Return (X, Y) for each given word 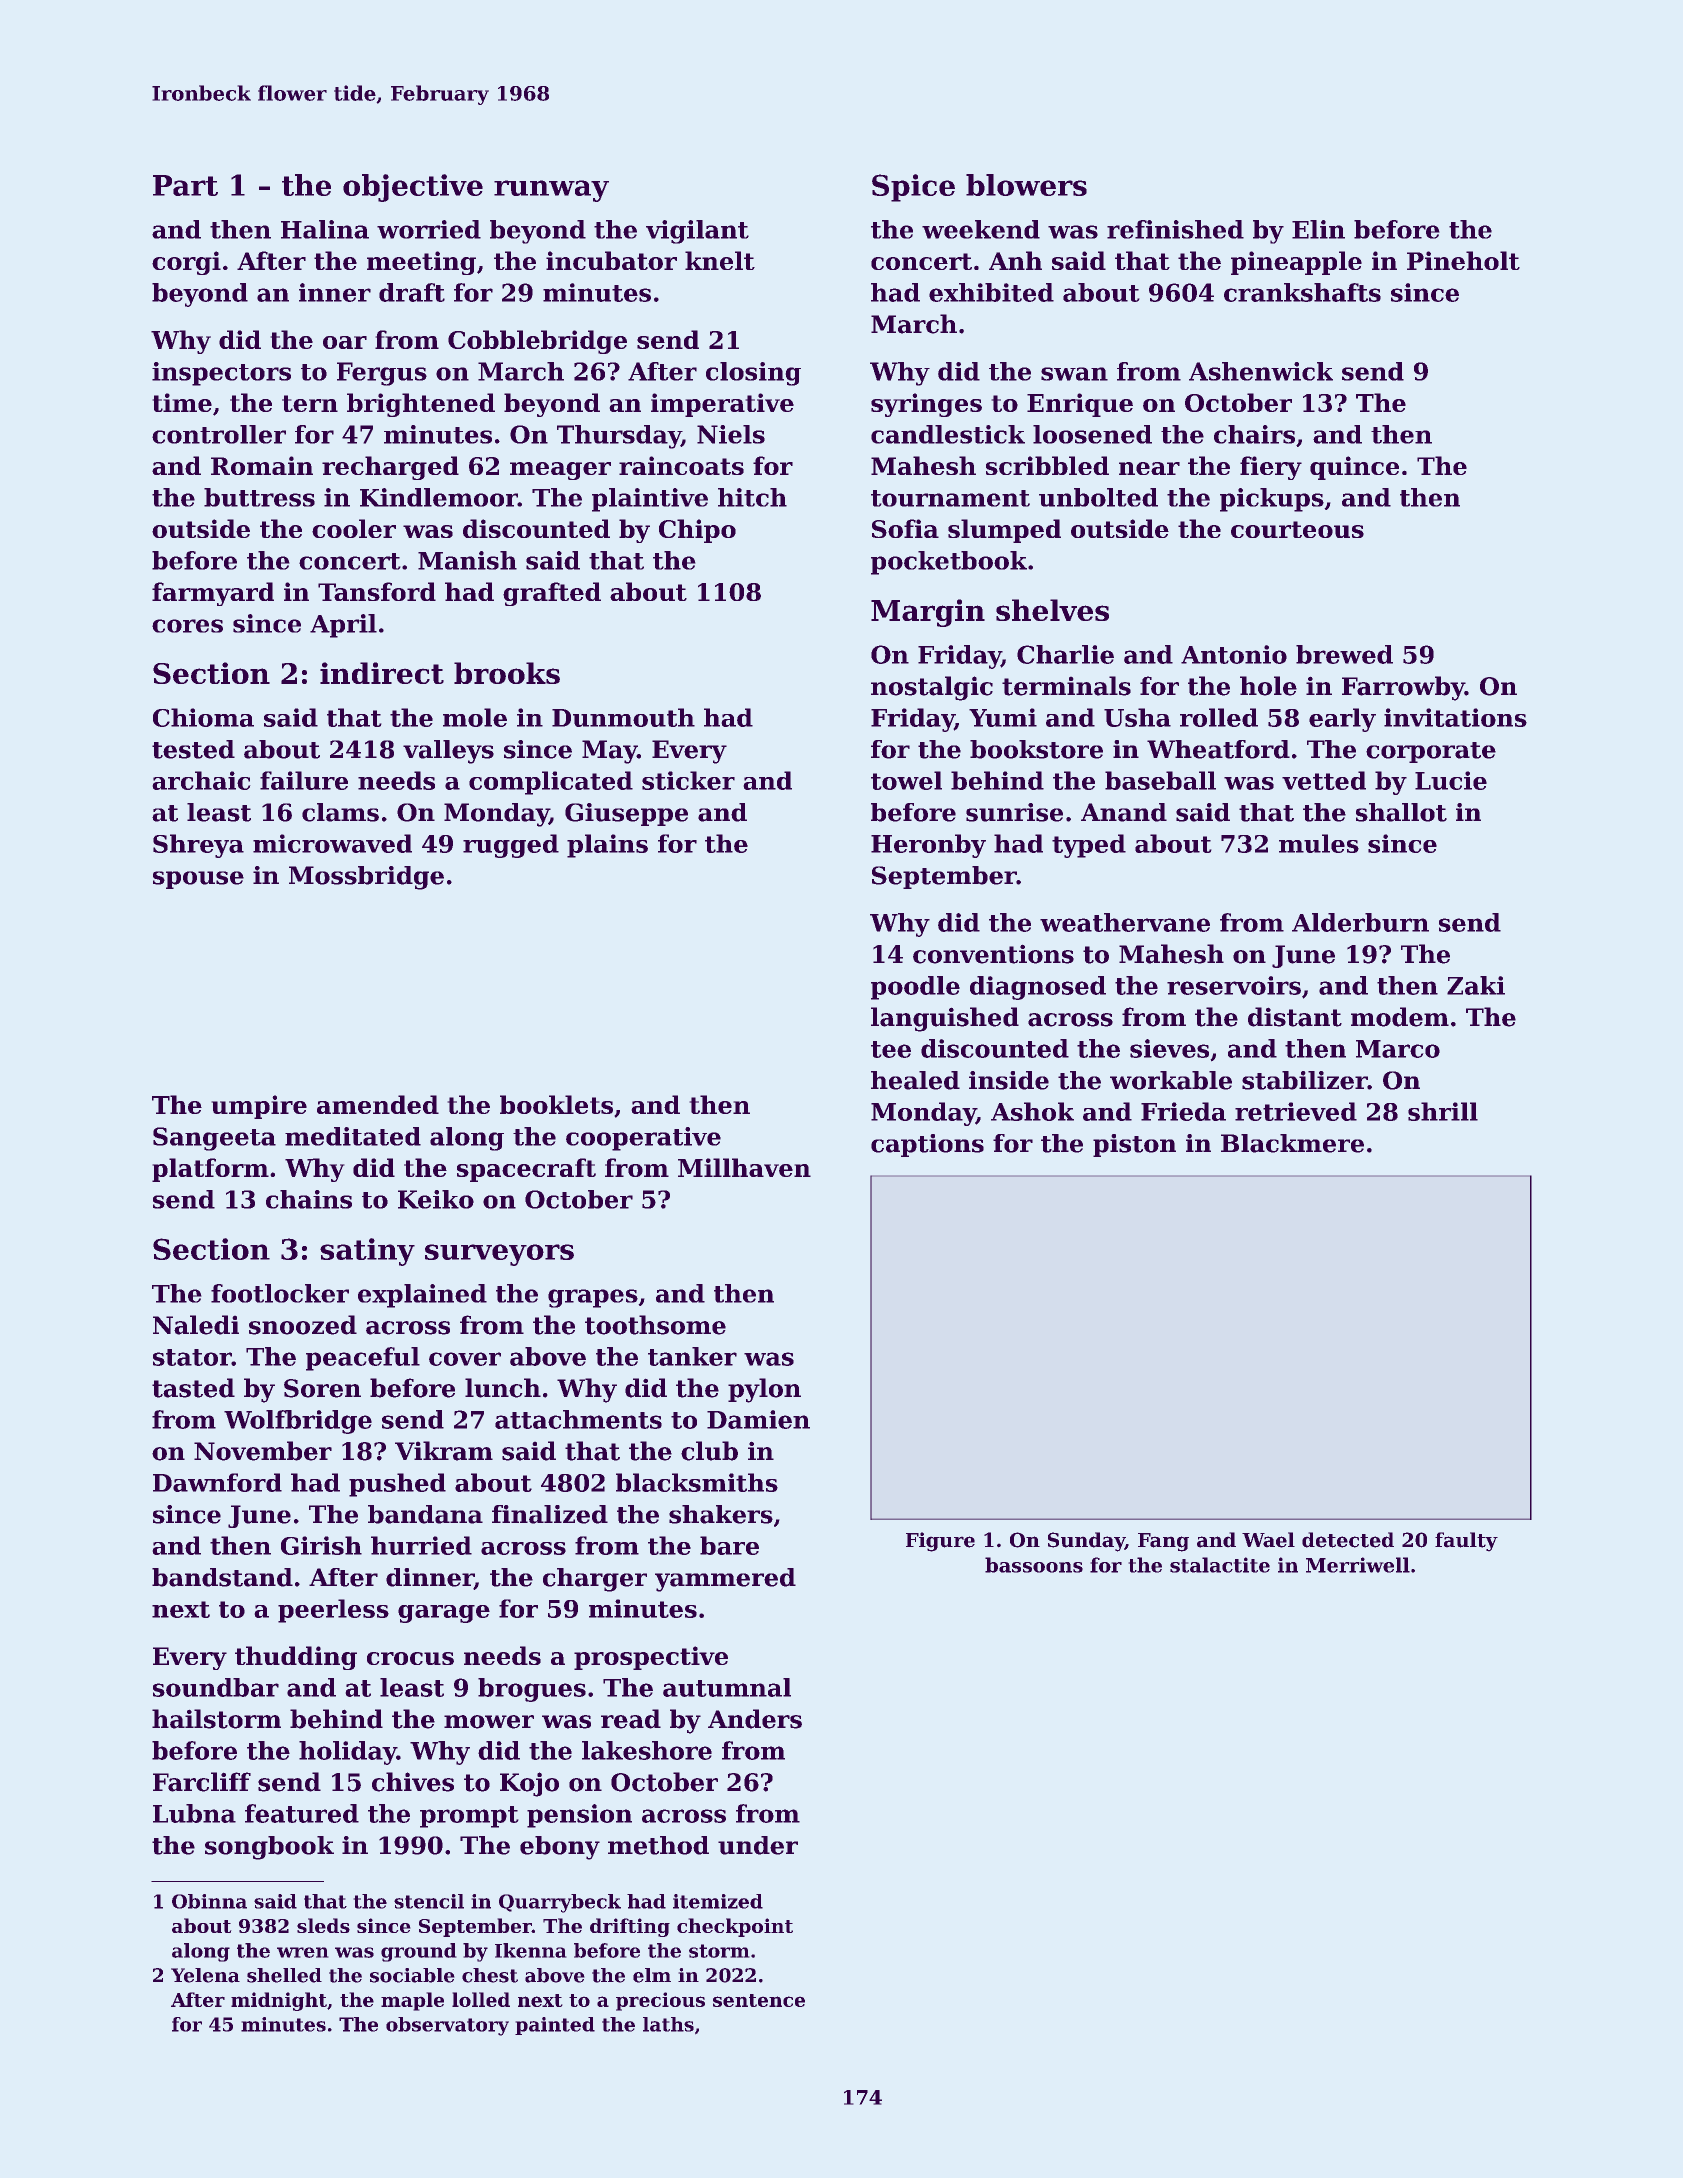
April (343, 626)
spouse (198, 880)
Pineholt (1463, 260)
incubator (611, 260)
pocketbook (949, 563)
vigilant (697, 232)
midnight (279, 2001)
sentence (759, 2000)
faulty (1466, 1542)
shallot (1401, 812)
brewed (1344, 654)
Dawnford (217, 1482)
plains (607, 846)
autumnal (727, 1687)
